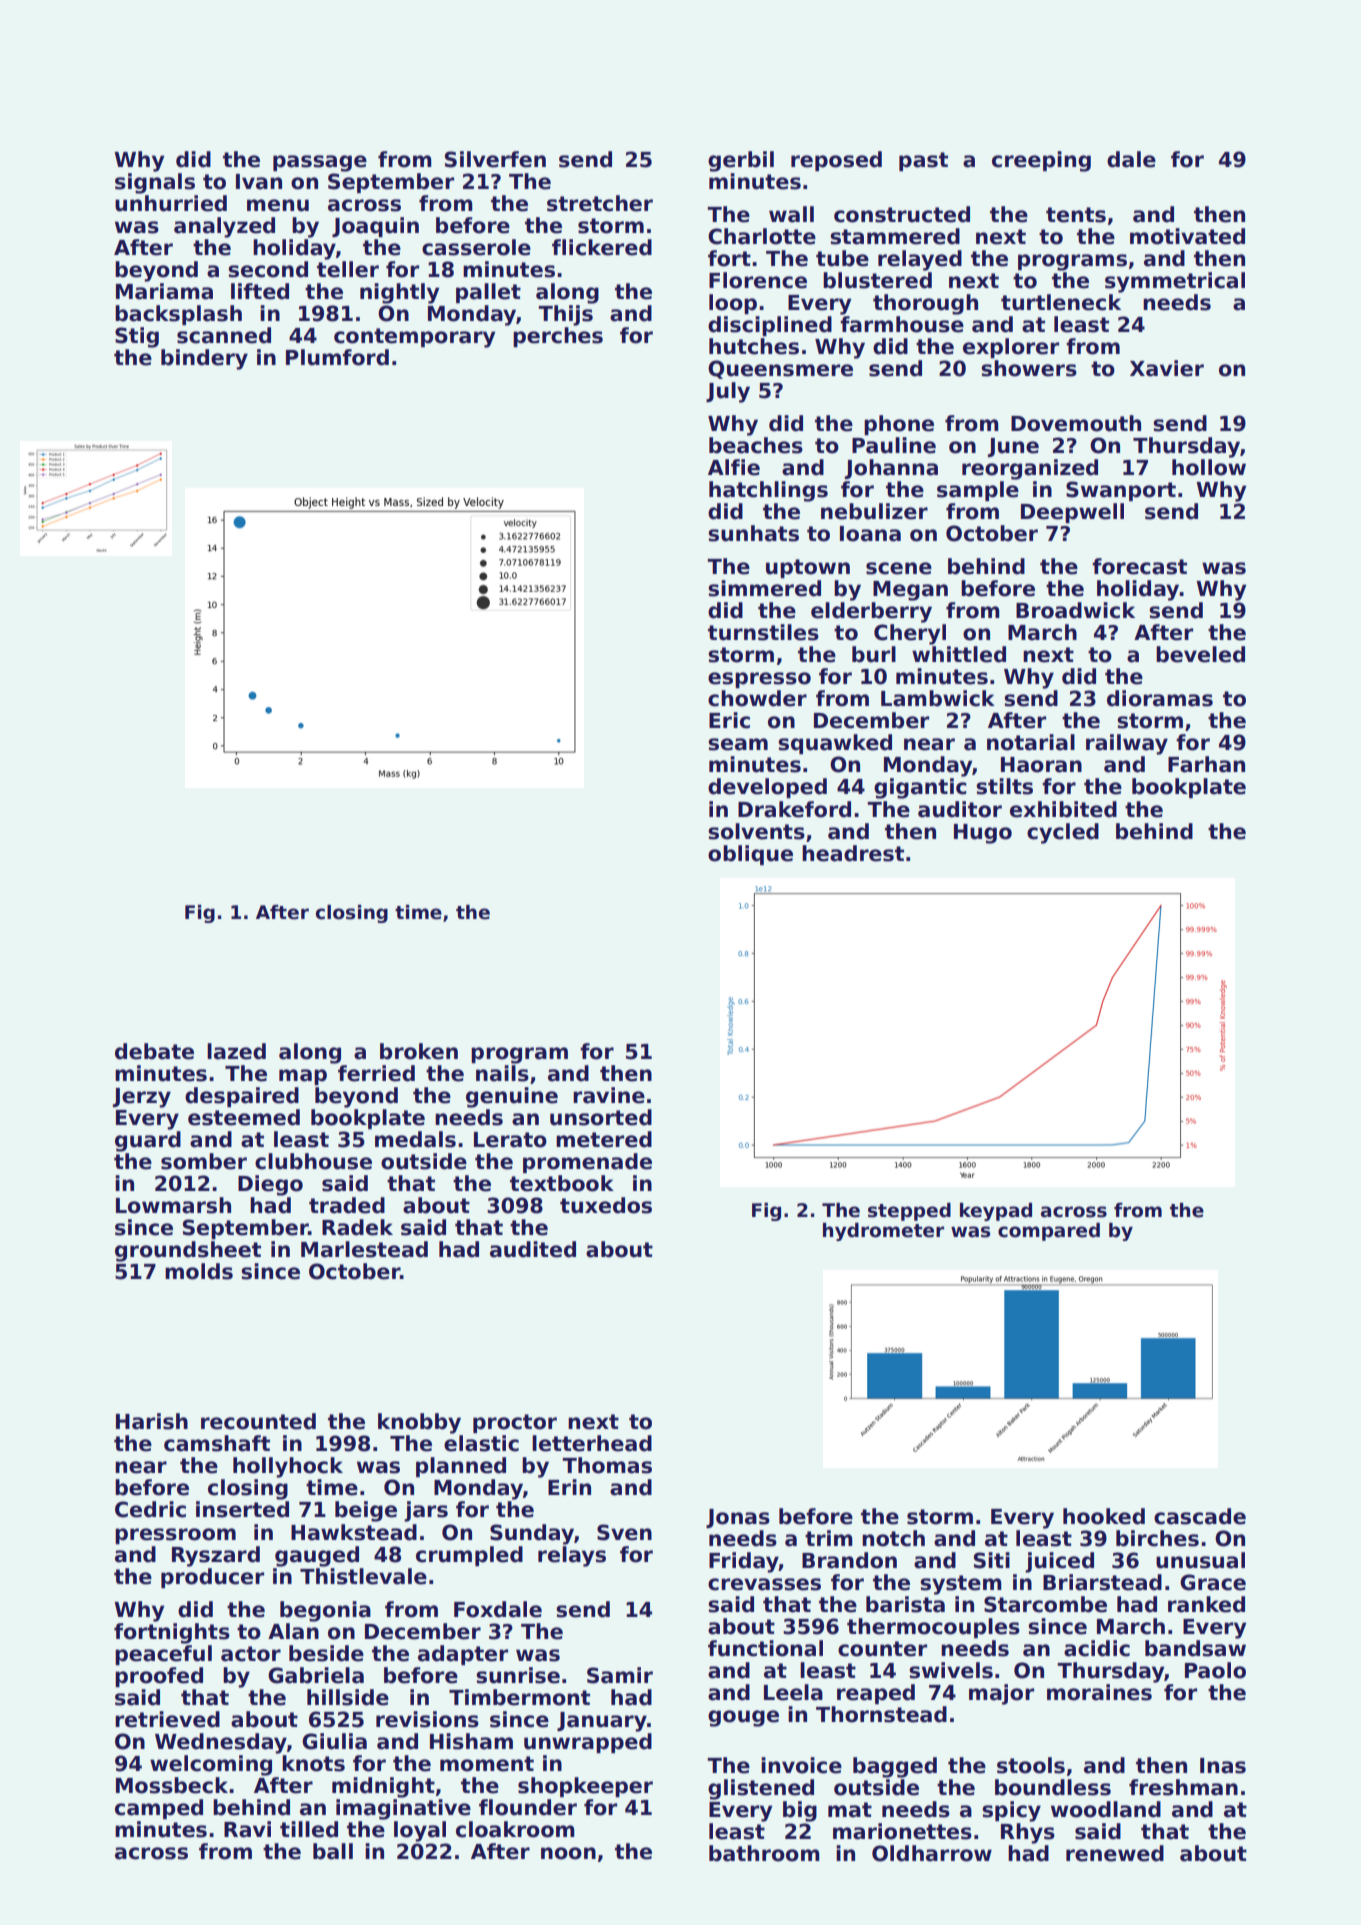 The image size is (1361, 1925). What do you see at coordinates (154, 1051) in the screenshot?
I see `debate` at bounding box center [154, 1051].
